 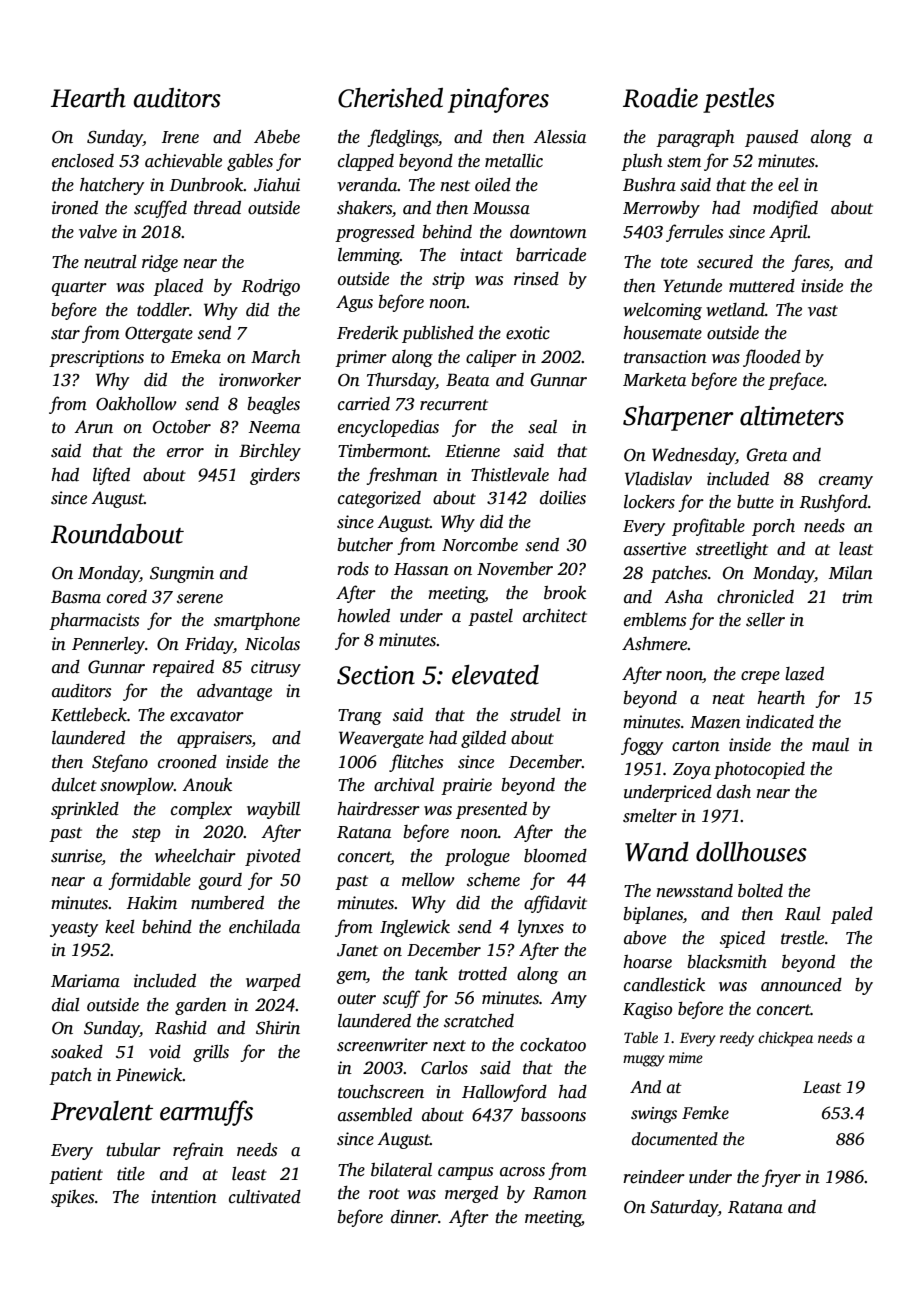 What do you see at coordinates (491, 810) in the screenshot?
I see `presented` at bounding box center [491, 810].
